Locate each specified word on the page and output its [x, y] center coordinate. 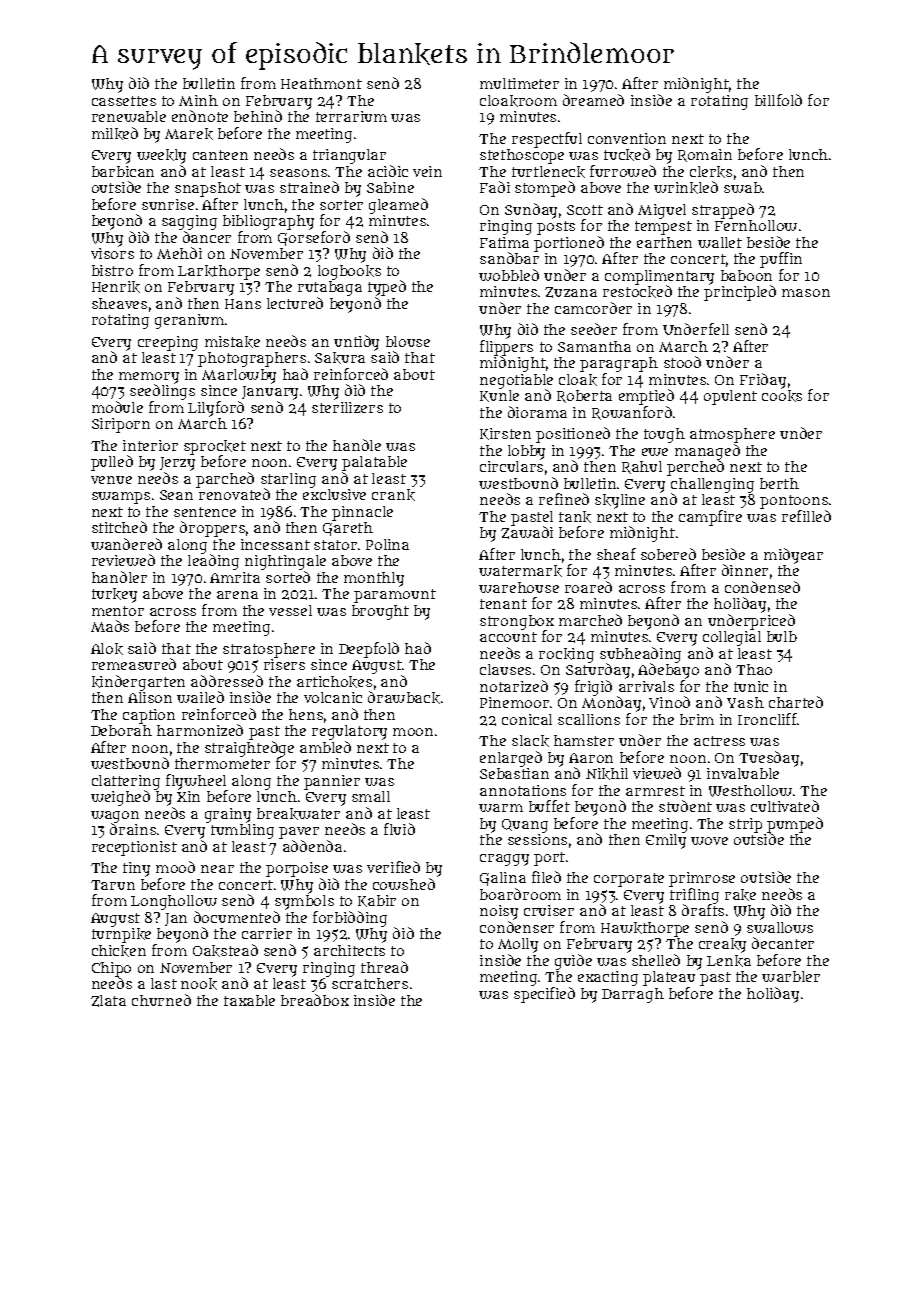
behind [258, 116]
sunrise [168, 204]
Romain [705, 155]
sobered [668, 554]
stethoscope [522, 156]
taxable [249, 1000]
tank [575, 517]
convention [627, 138]
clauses [505, 669]
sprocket [215, 448]
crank [393, 495]
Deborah [121, 730]
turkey [114, 595]
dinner [745, 570]
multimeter [519, 83]
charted [796, 702]
